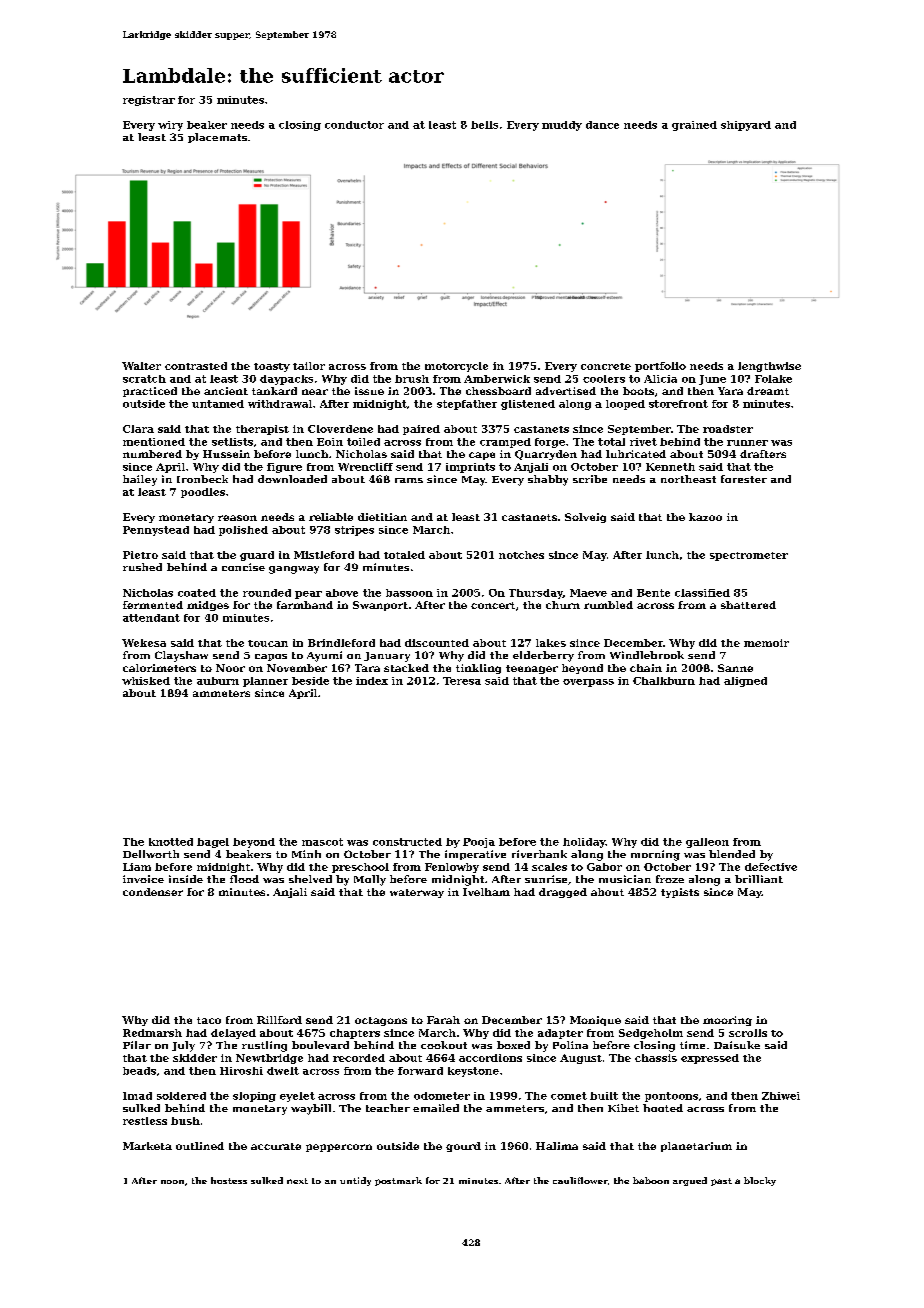 This screenshot has height=1308, width=924. What do you see at coordinates (745, 682) in the screenshot?
I see `aligned` at bounding box center [745, 682].
